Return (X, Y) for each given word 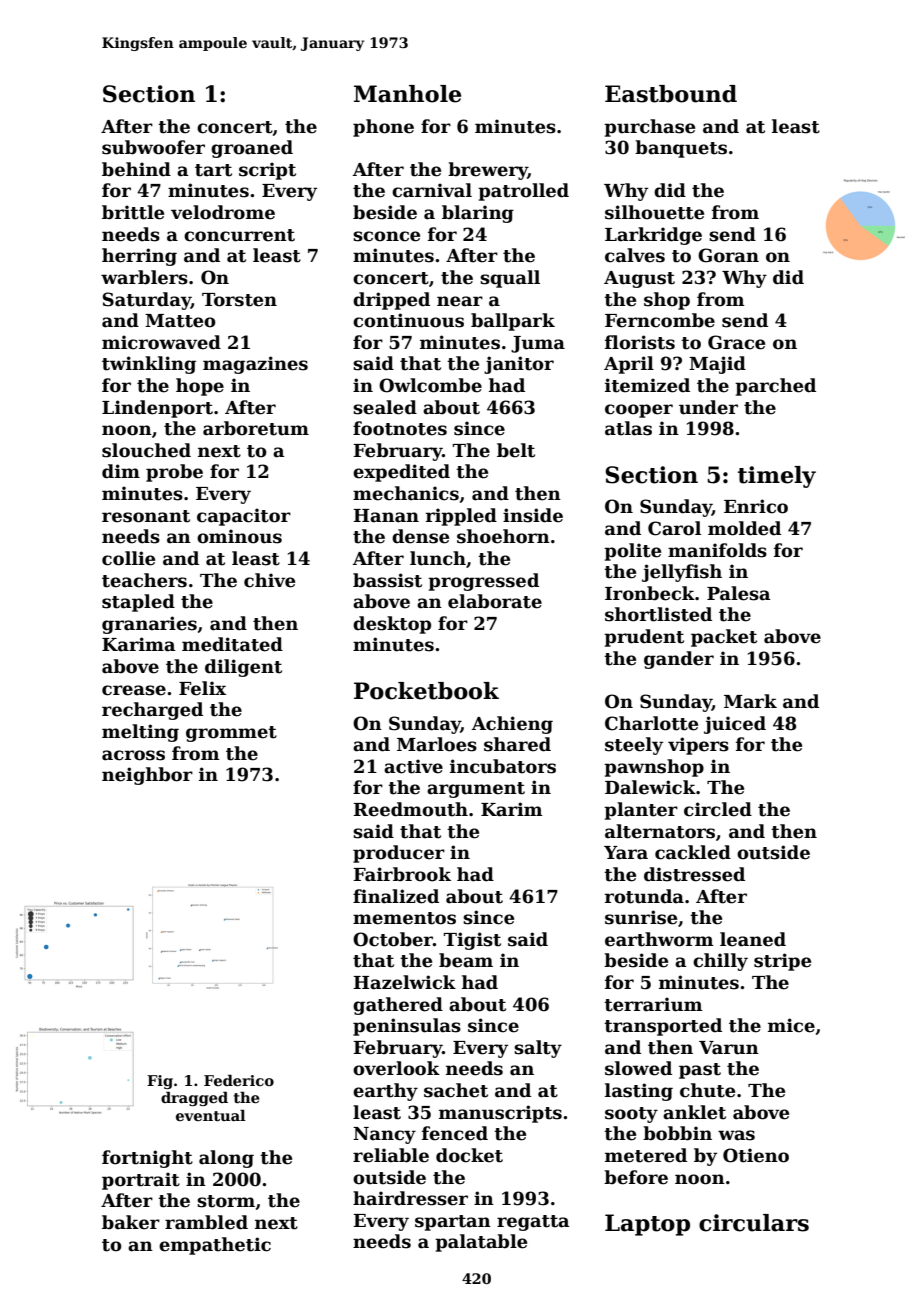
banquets (681, 149)
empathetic (215, 1246)
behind (136, 169)
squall (510, 279)
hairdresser (410, 1198)
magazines (255, 365)
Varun (729, 1048)
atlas (628, 428)
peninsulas (407, 1027)
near (460, 301)
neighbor (147, 776)
